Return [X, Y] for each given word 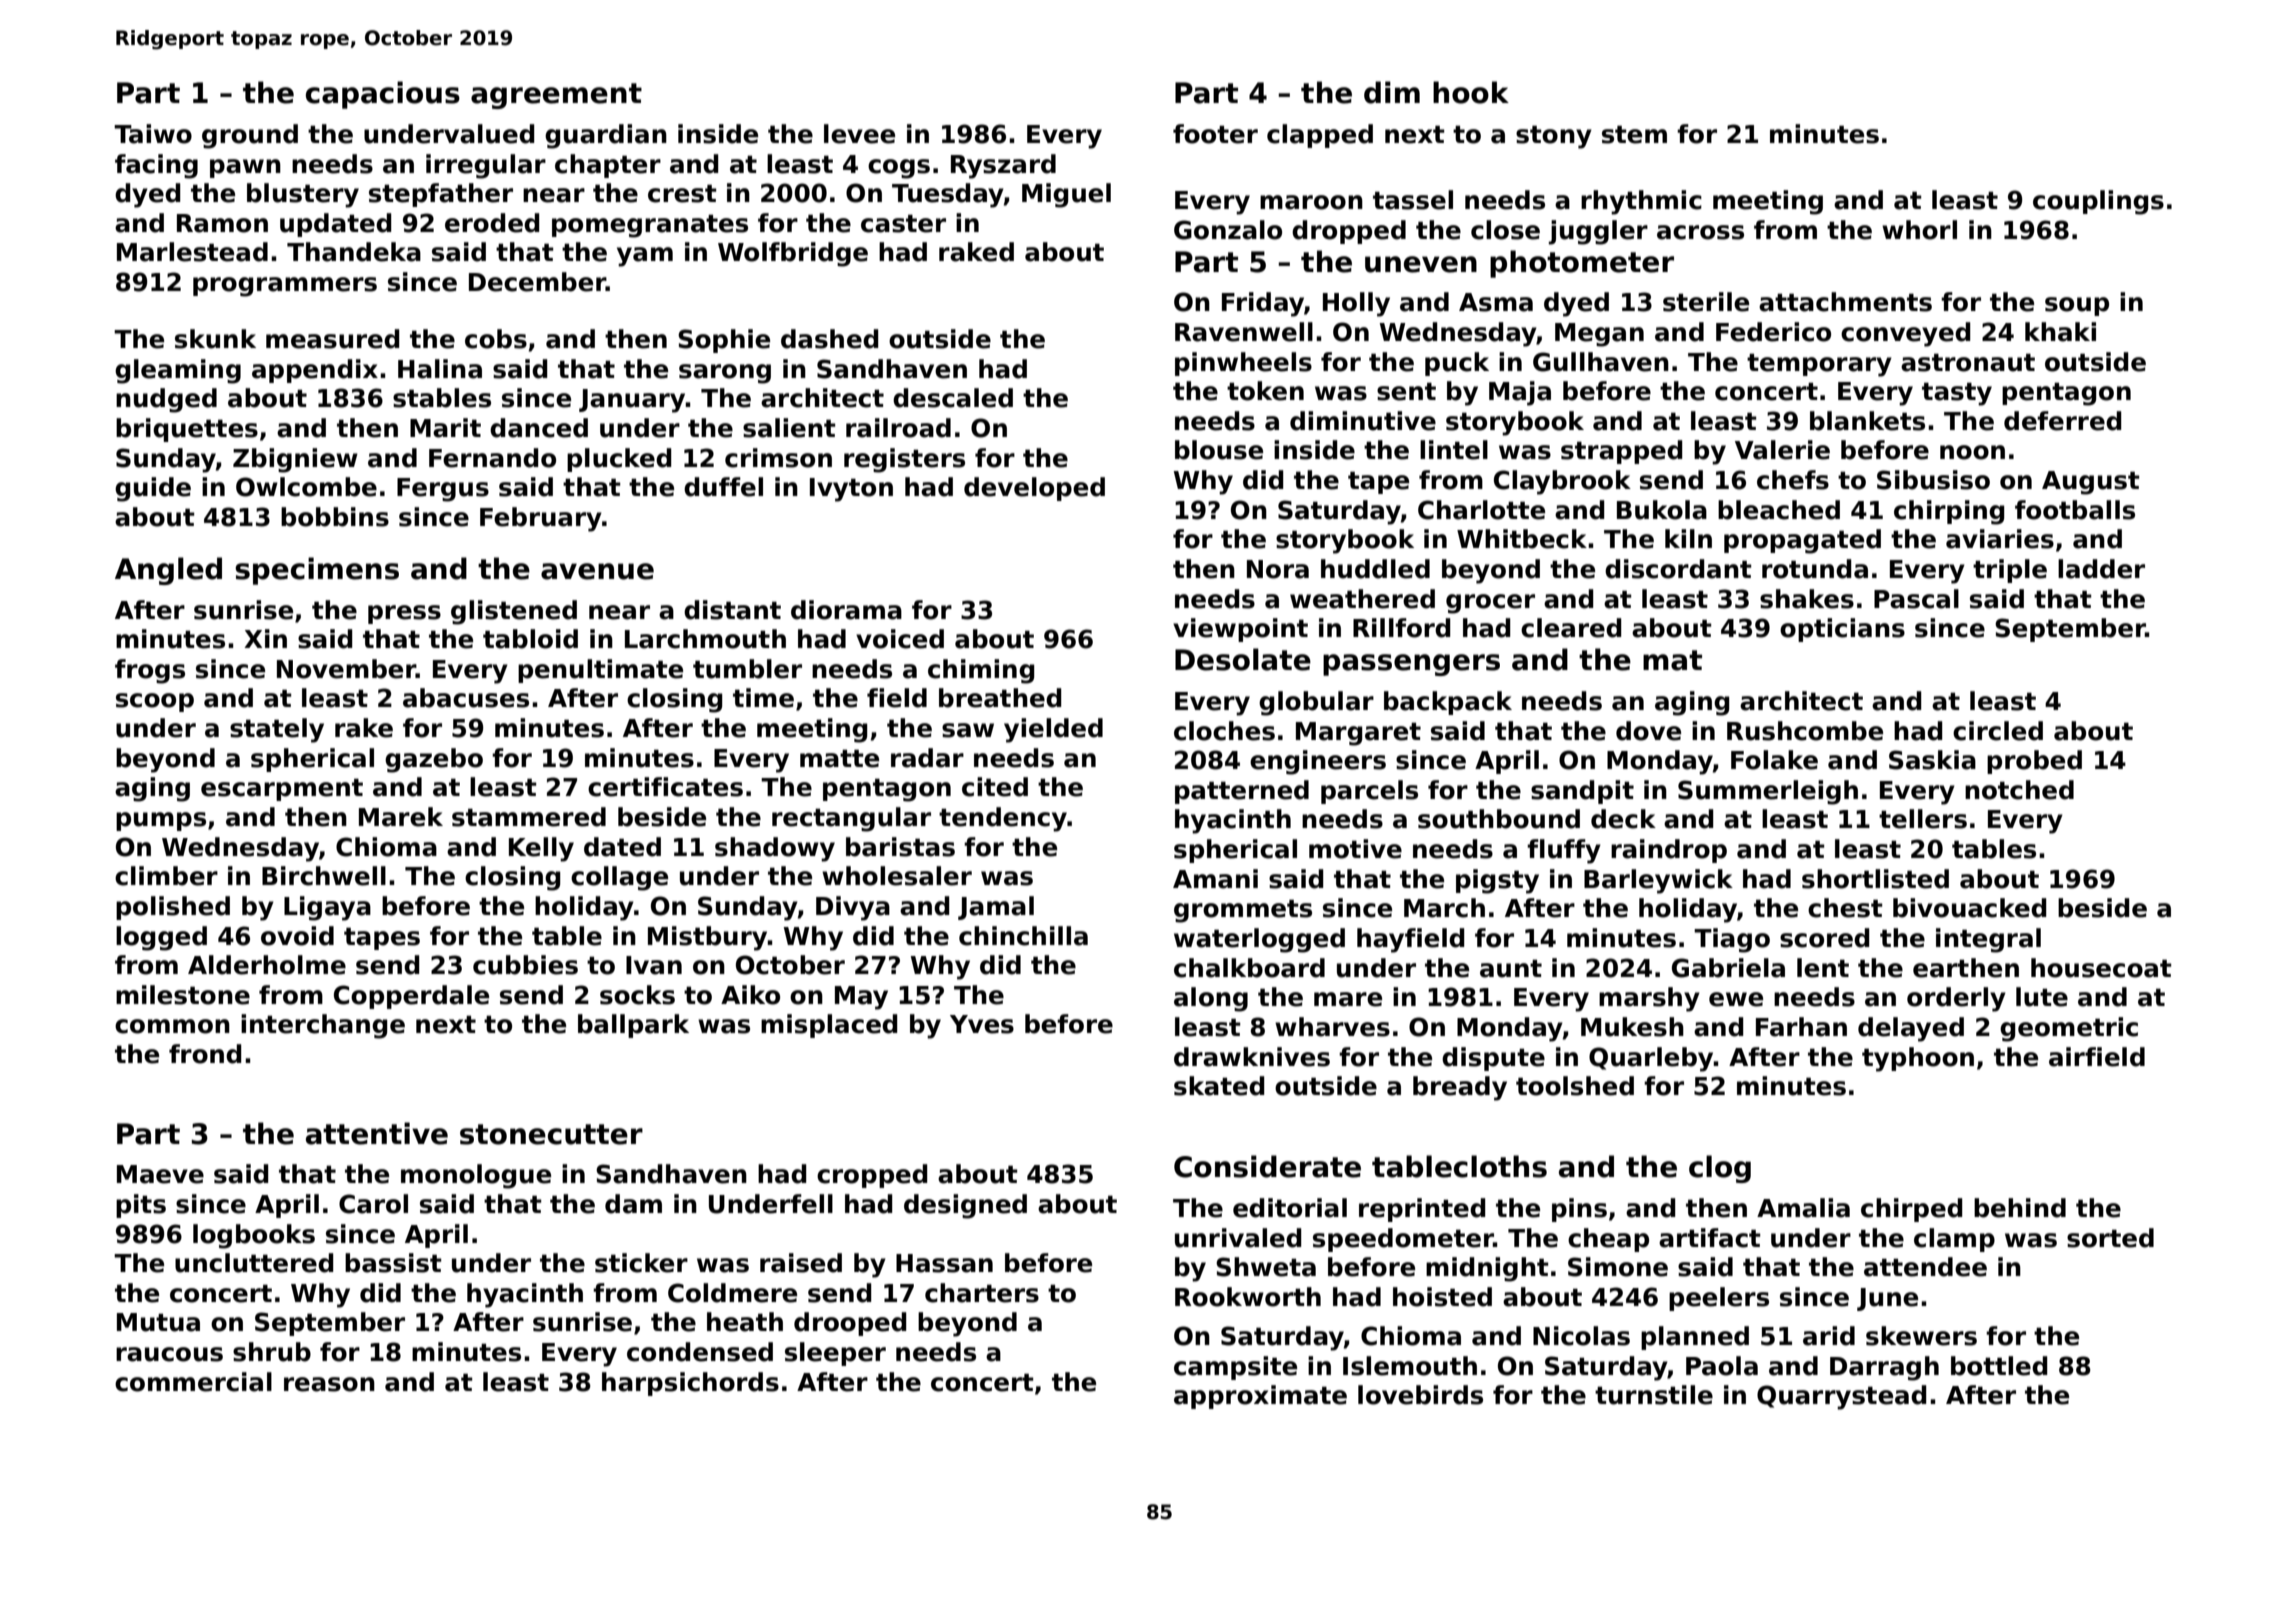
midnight [1487, 1269]
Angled [168, 571]
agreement [556, 96]
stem [1634, 134]
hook [1471, 92]
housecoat [2101, 968]
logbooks [254, 1236]
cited [995, 787]
